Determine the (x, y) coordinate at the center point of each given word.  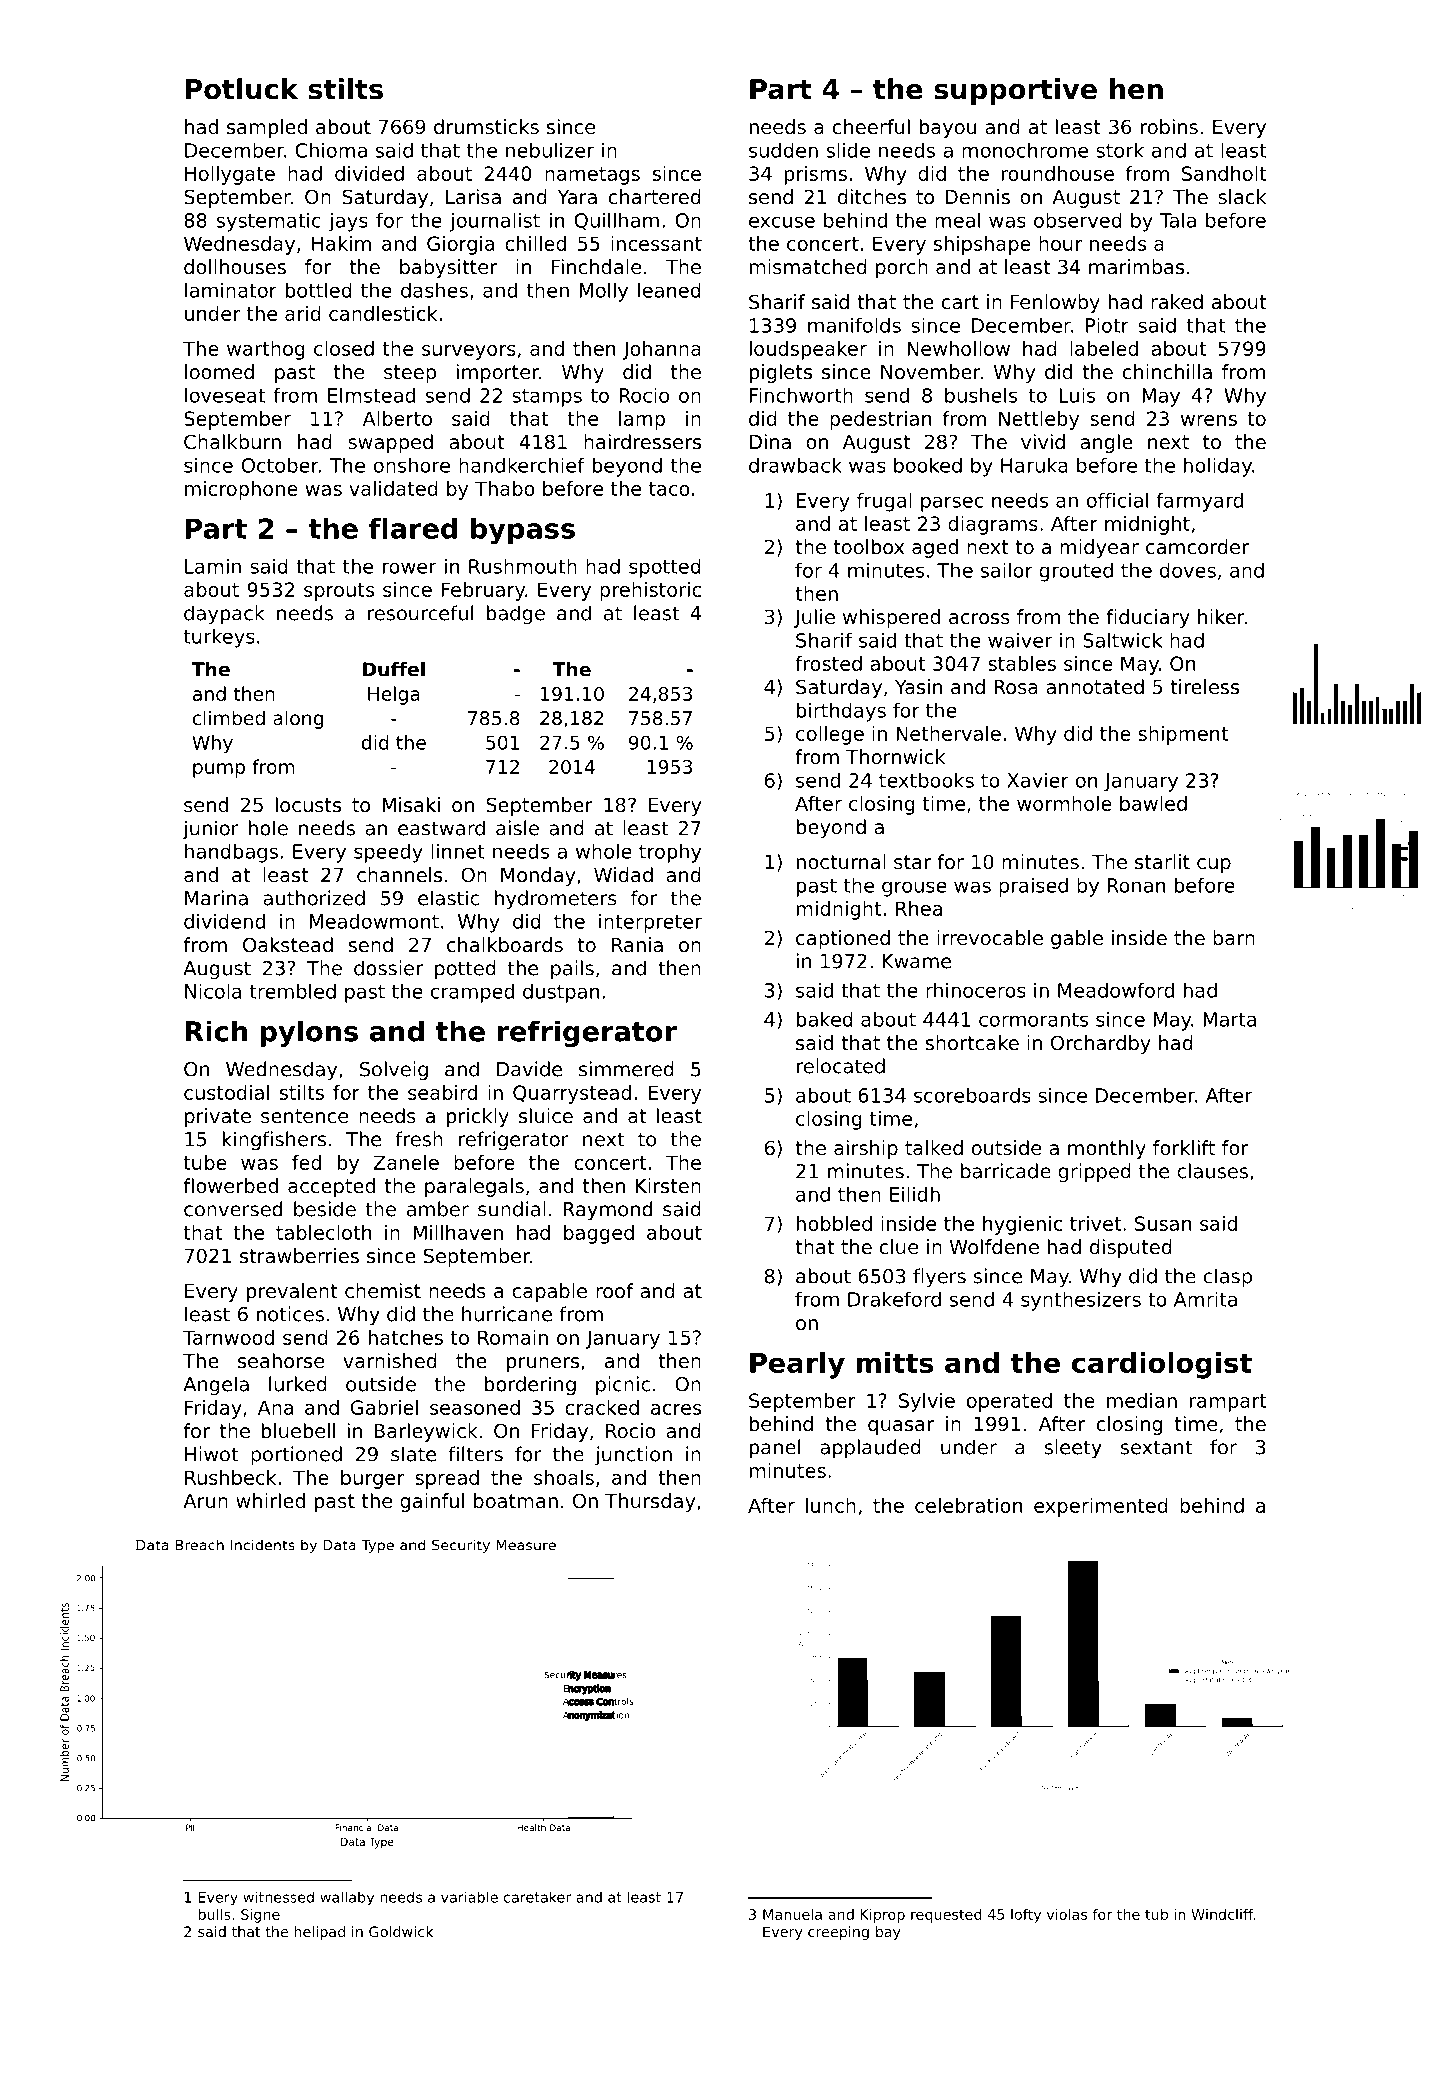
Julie (814, 618)
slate (413, 1454)
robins (1169, 127)
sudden (783, 150)
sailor (1007, 570)
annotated (1095, 687)
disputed (1131, 1248)
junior (211, 830)
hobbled (834, 1223)
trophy (670, 853)
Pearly (797, 1365)
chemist (383, 1291)
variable (469, 1897)
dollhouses (235, 267)
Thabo (505, 488)
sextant (1156, 1447)
